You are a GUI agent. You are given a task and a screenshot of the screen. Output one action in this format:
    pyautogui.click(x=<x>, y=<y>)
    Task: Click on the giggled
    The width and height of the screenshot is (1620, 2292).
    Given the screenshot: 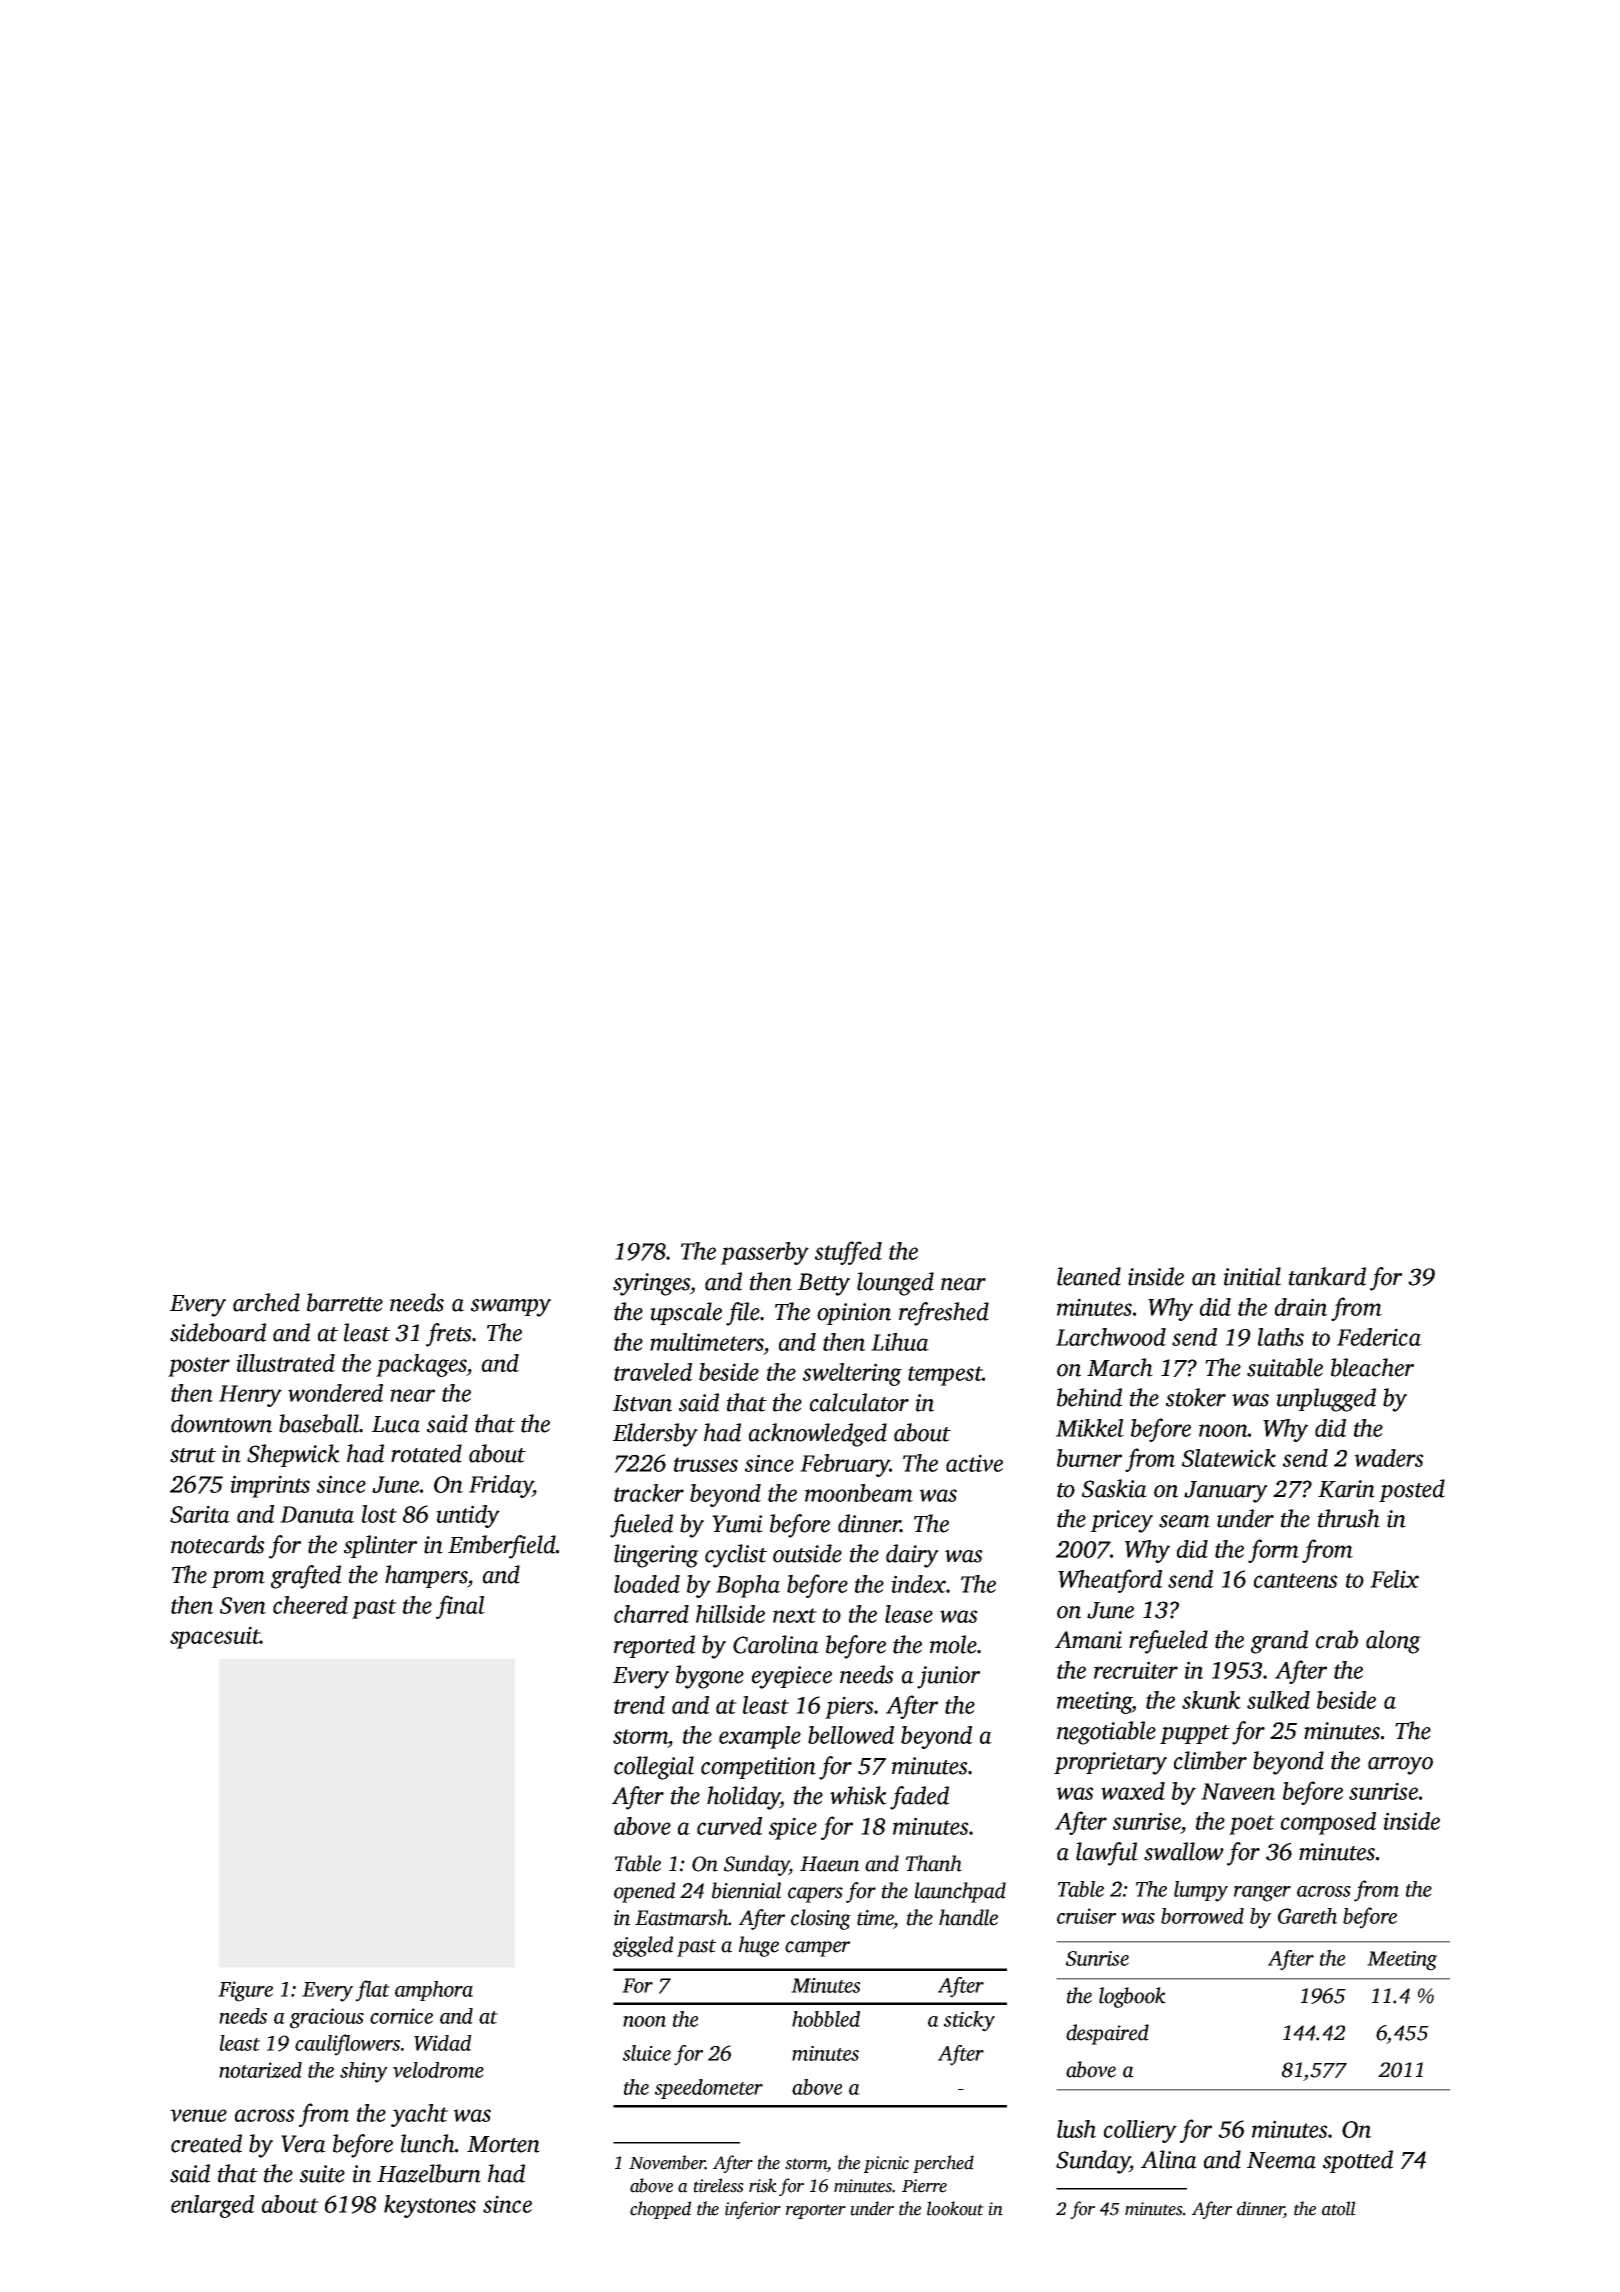 What is the action you would take?
    pyautogui.click(x=643, y=1946)
